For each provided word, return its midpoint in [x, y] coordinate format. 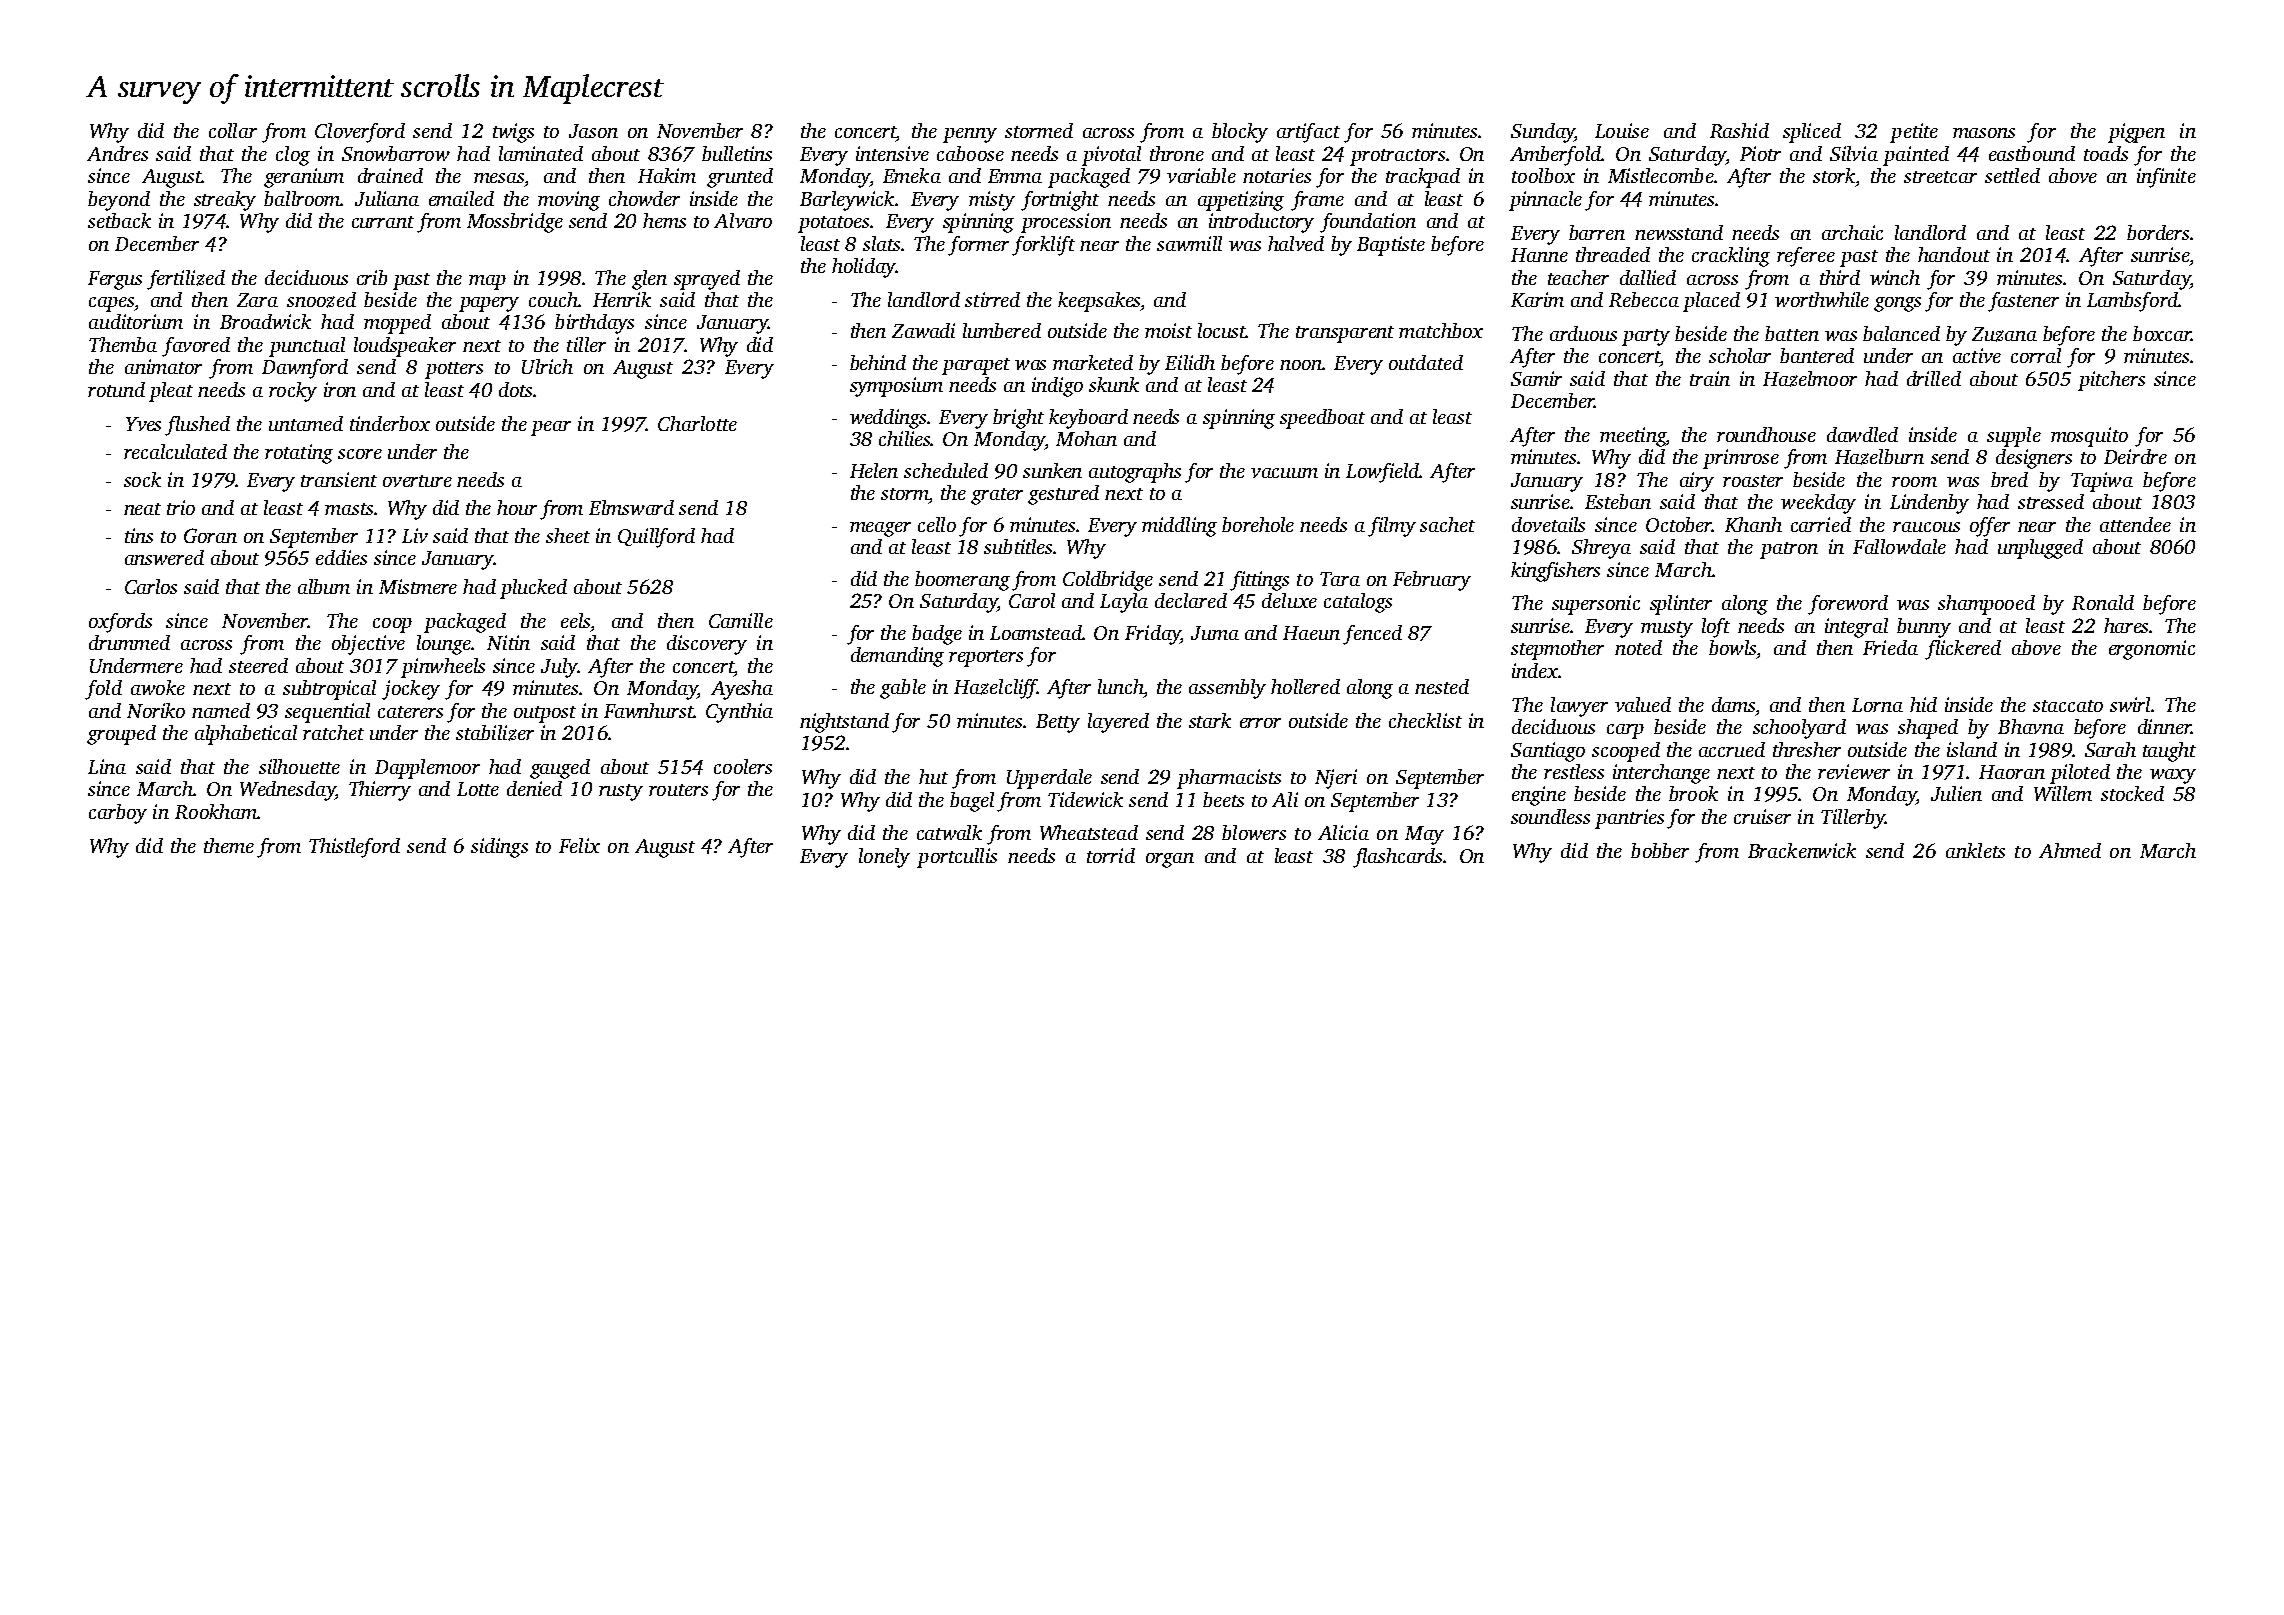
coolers [743, 766]
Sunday [1543, 133]
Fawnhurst [649, 710]
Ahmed [2070, 850]
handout [1954, 254]
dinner [2164, 726]
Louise [1622, 130]
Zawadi [923, 330]
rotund [116, 389]
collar [233, 130]
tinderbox [390, 423]
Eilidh [1190, 362]
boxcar [2162, 333]
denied [534, 788]
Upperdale [1049, 779]
